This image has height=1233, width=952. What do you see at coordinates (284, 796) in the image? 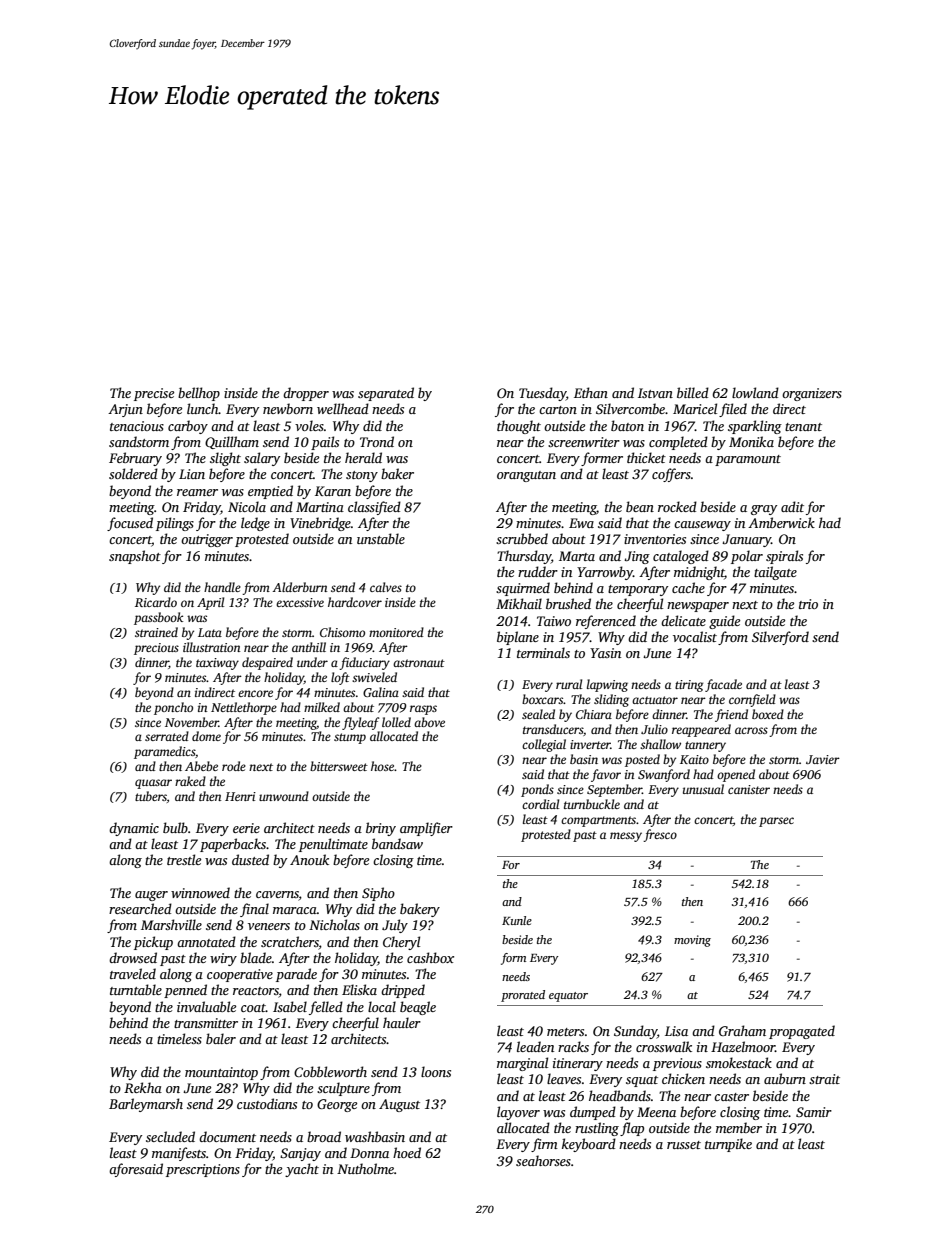
I see `unwound` at bounding box center [284, 796].
